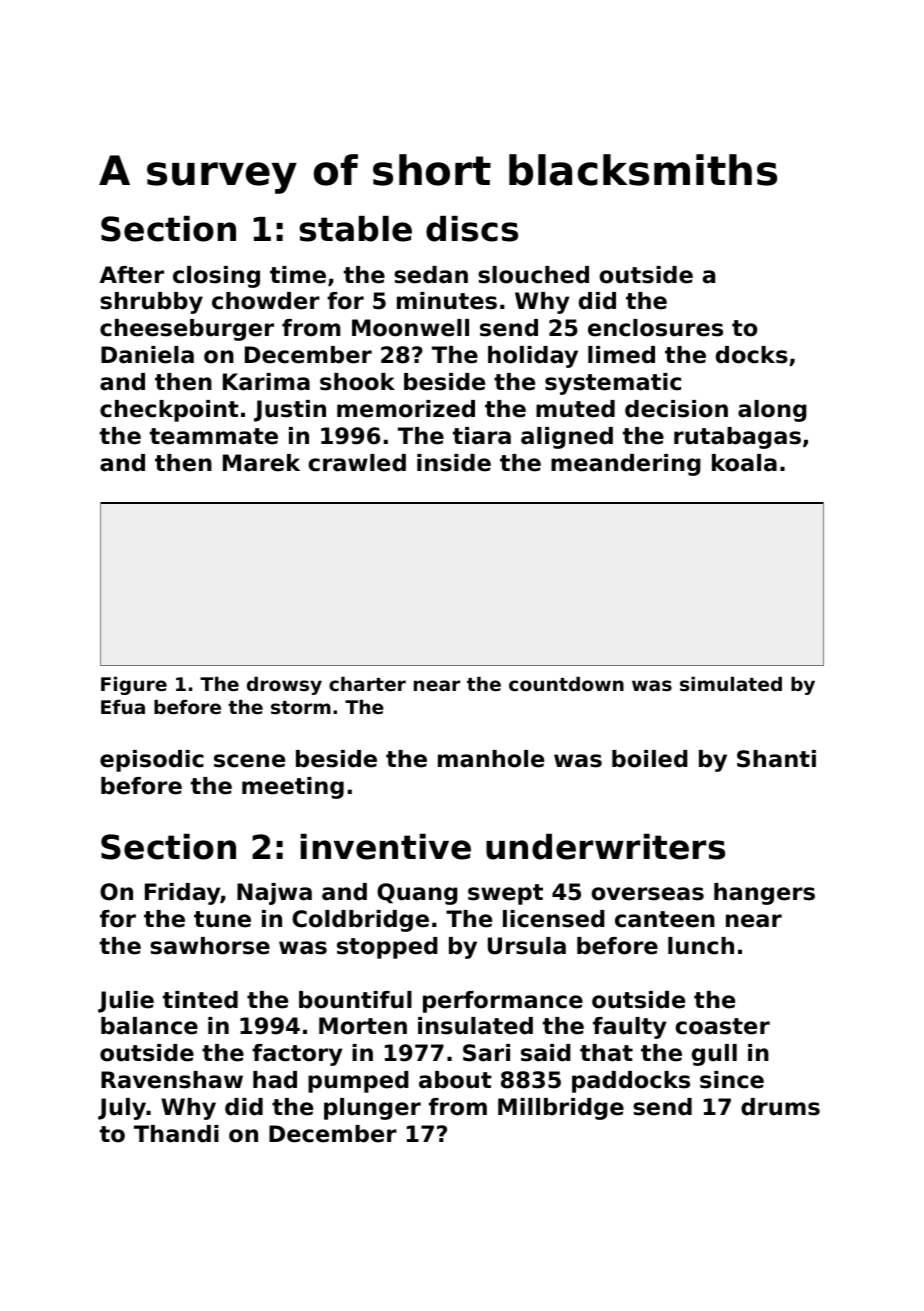  I want to click on episodic, so click(152, 761).
